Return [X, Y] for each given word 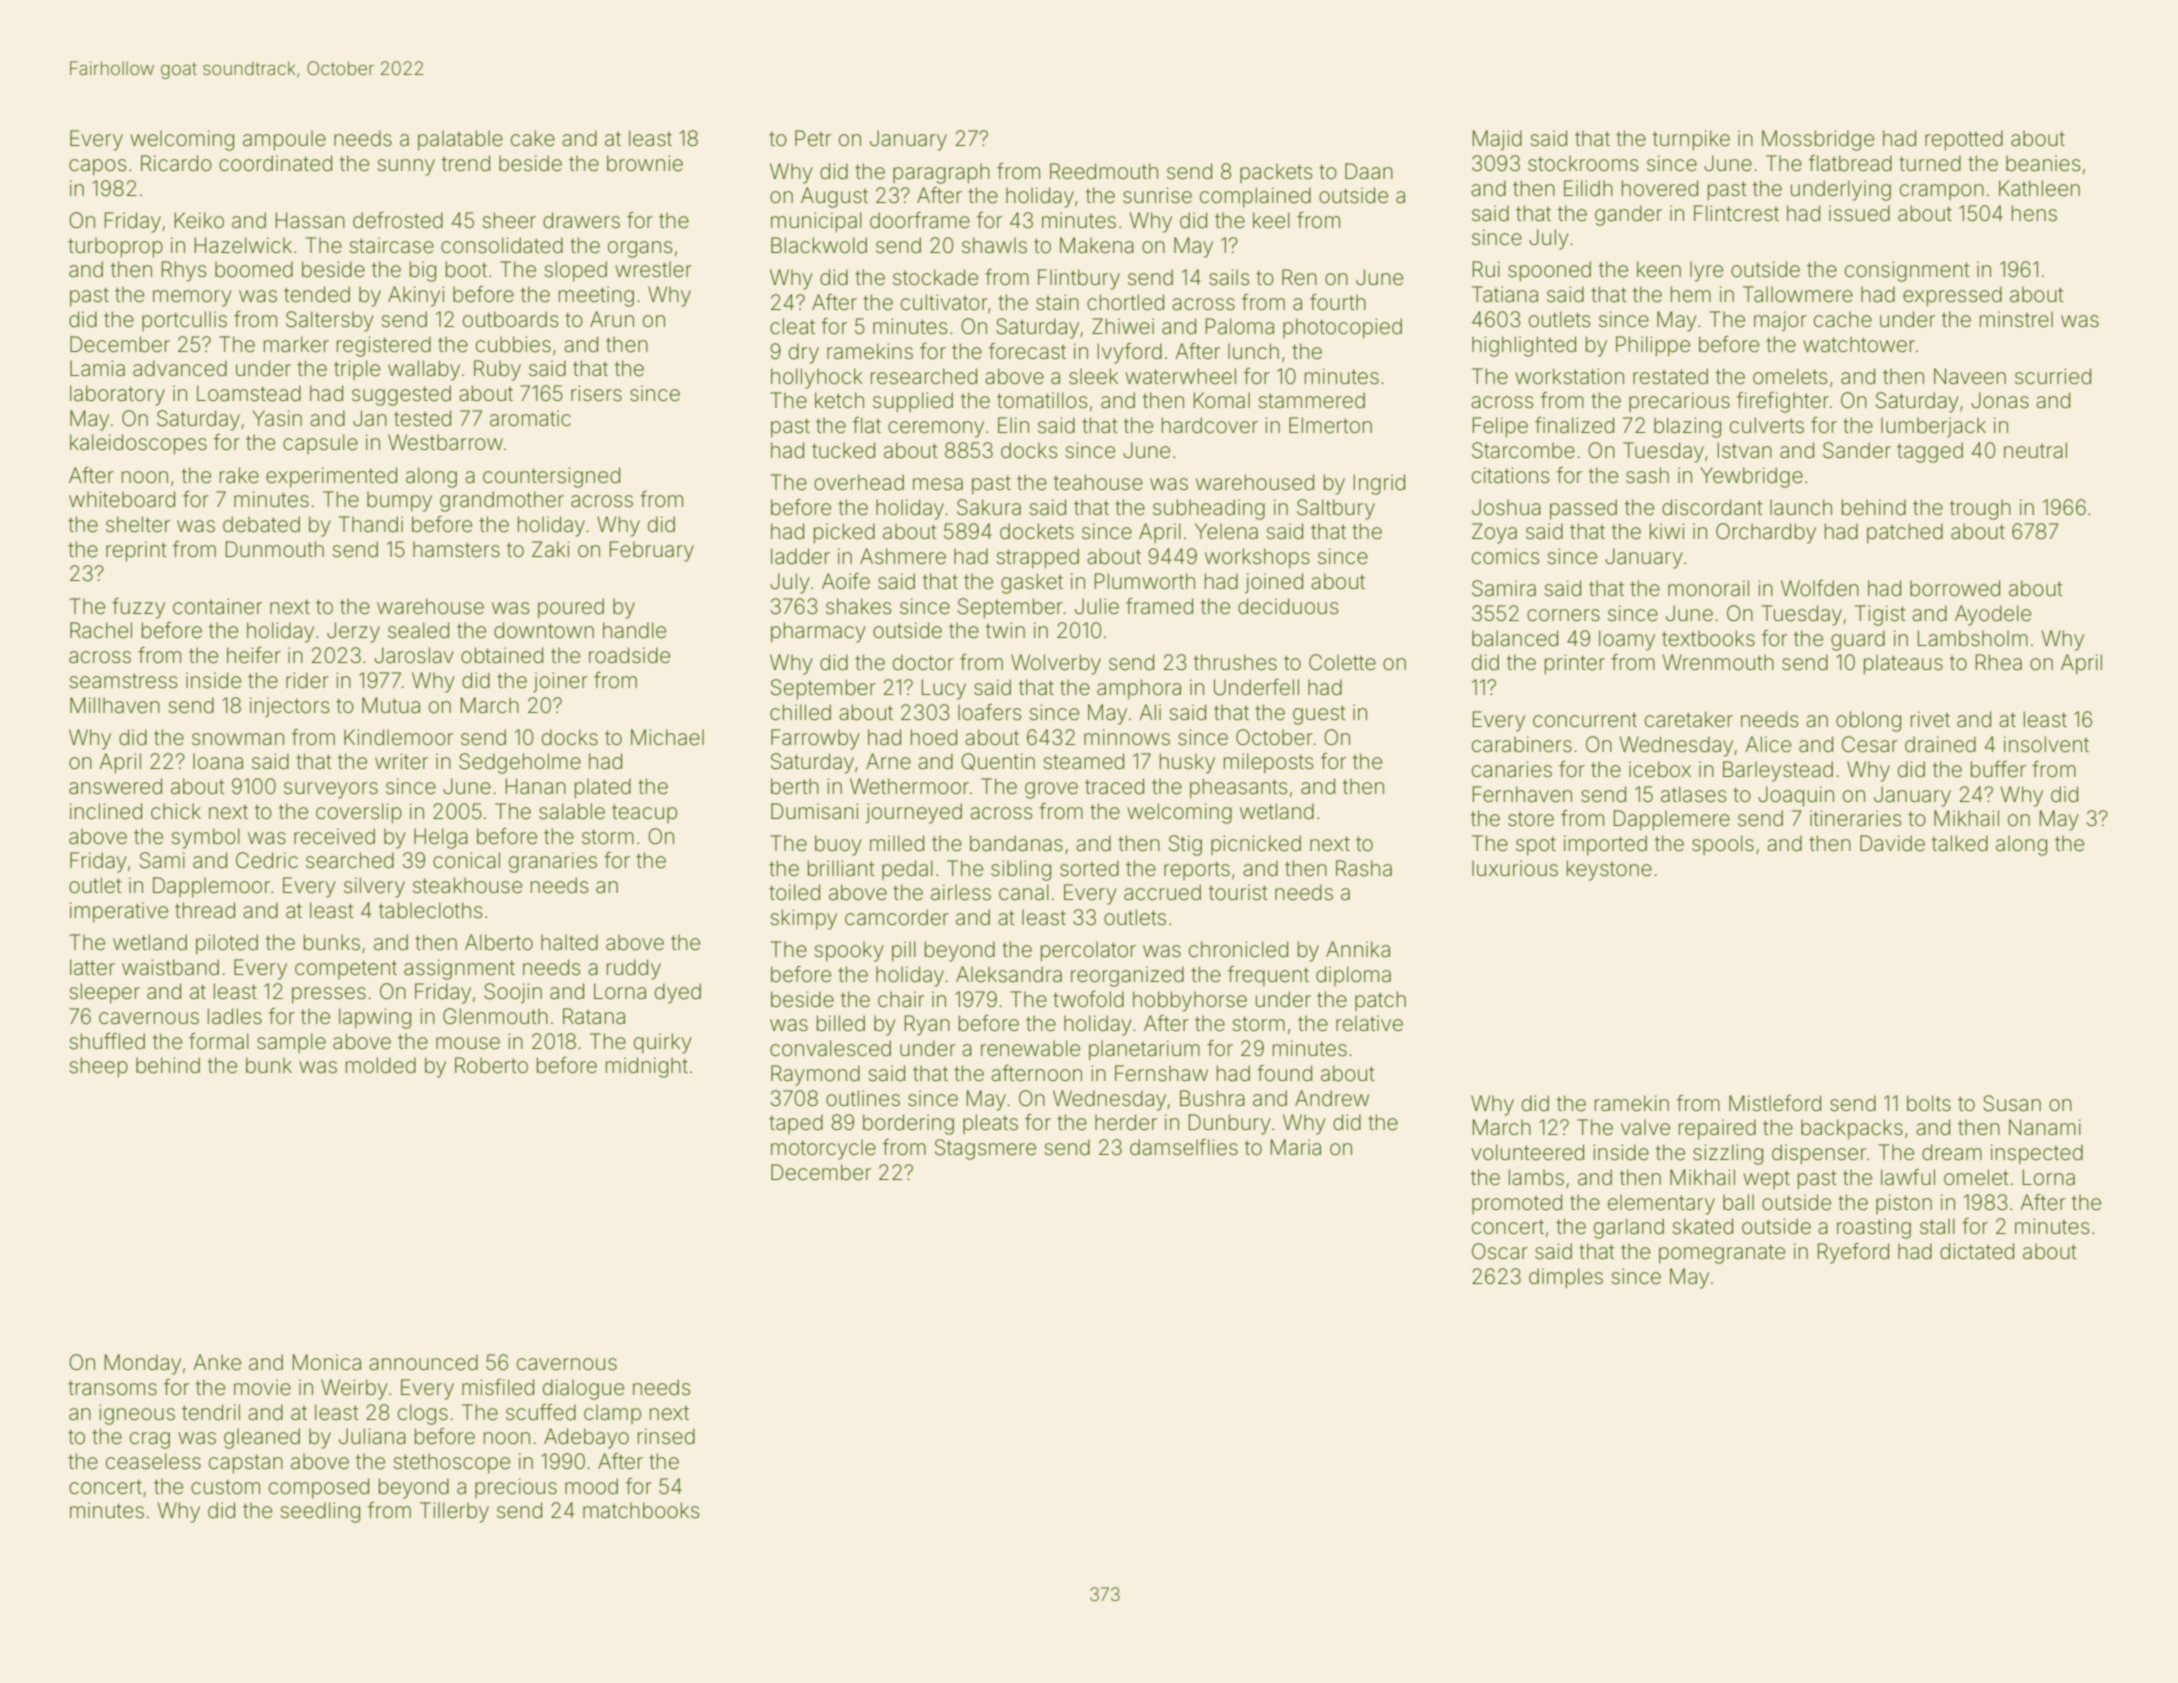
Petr [813, 138]
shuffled [107, 1041]
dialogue [583, 1389]
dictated [1977, 1251]
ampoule [284, 140]
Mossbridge [1818, 140]
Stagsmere [985, 1149]
